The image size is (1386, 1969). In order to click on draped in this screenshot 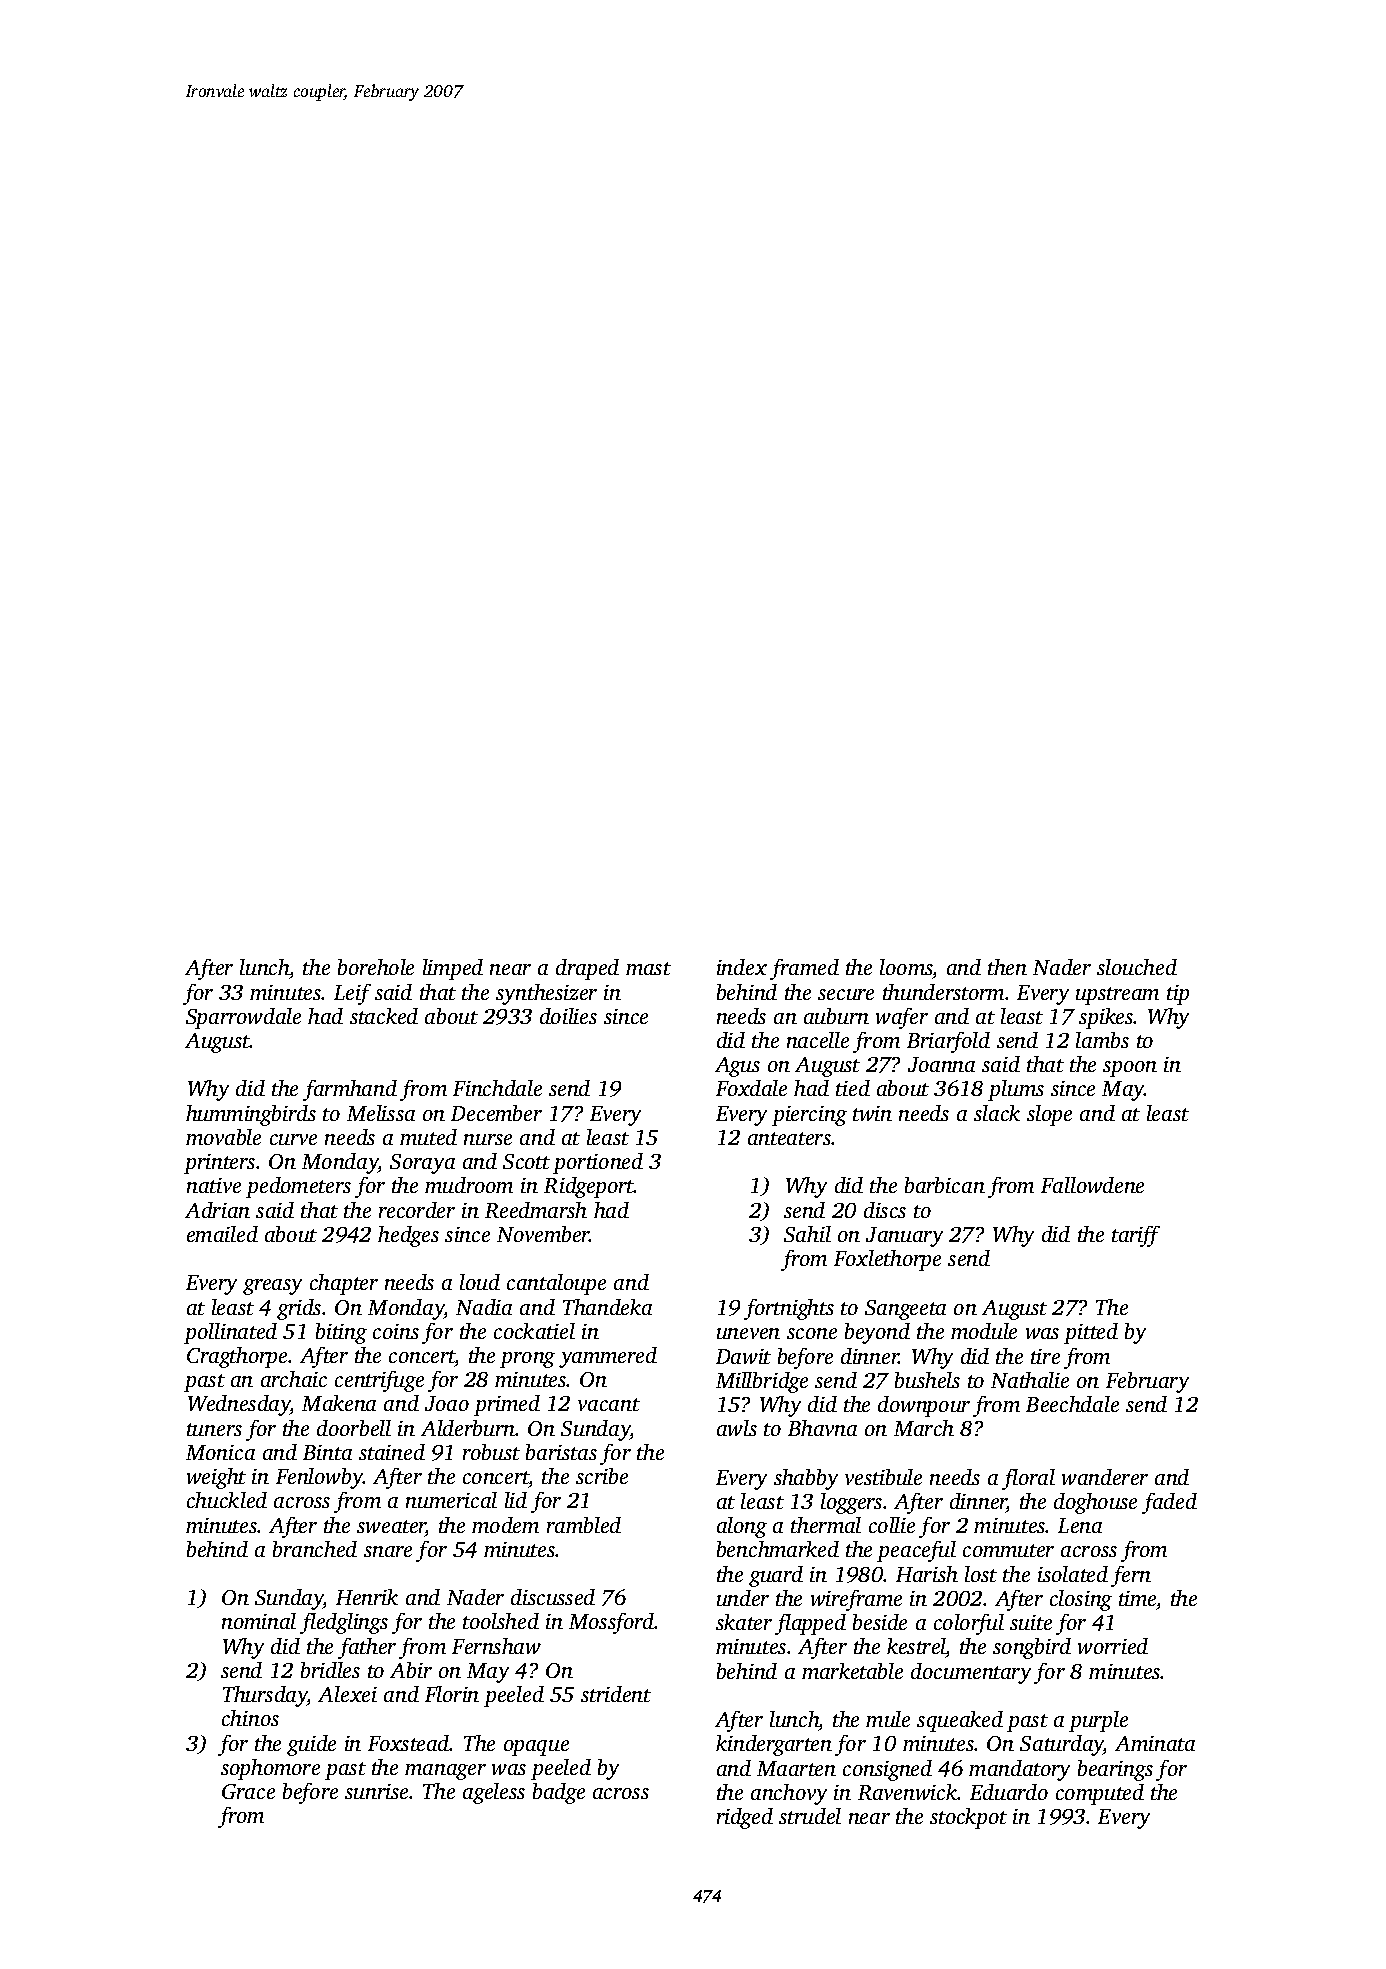, I will do `click(587, 969)`.
